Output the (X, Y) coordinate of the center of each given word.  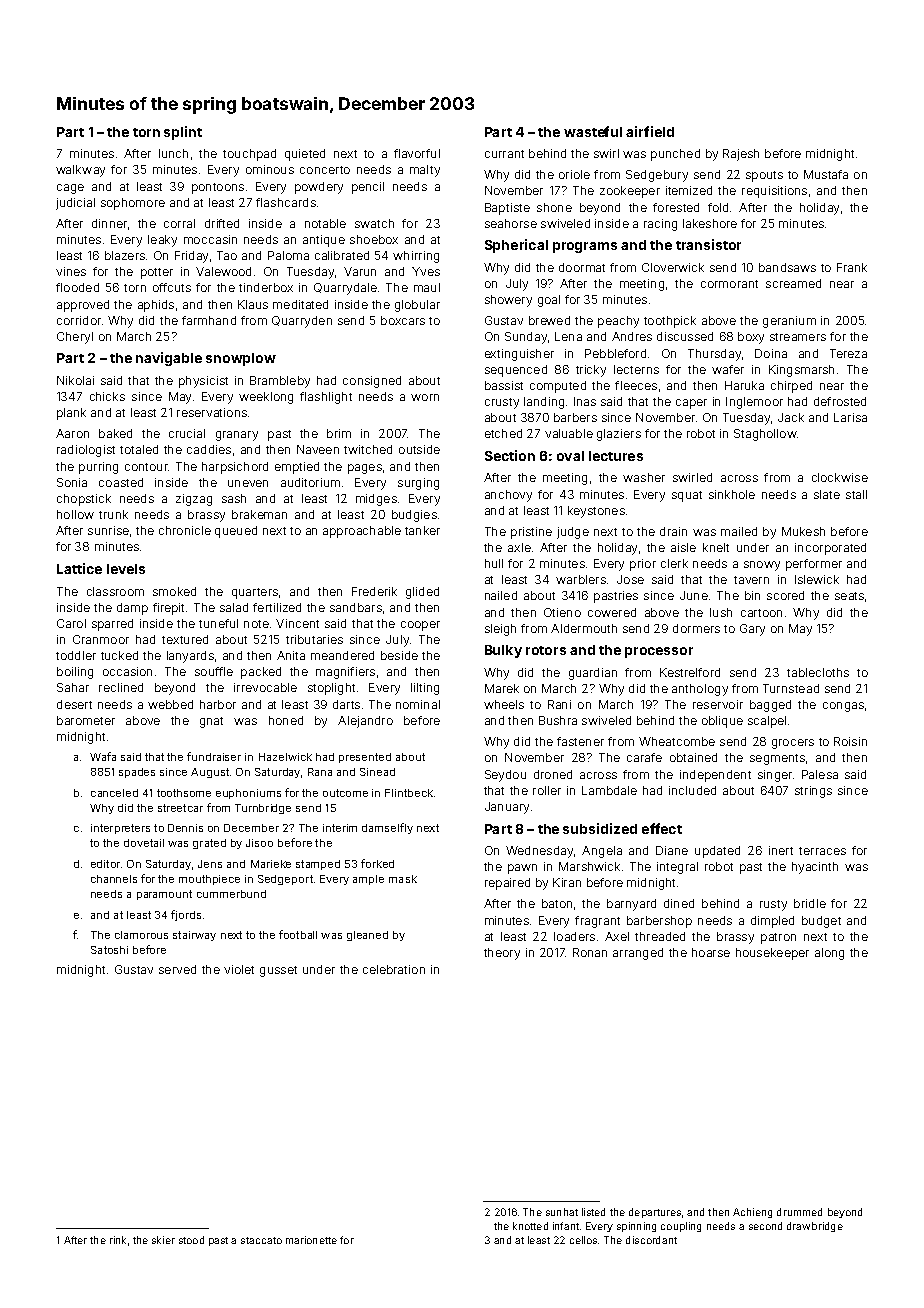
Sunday (526, 338)
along (829, 954)
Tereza (848, 353)
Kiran (567, 882)
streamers (798, 337)
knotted (530, 1226)
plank (71, 414)
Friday (191, 257)
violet (239, 969)
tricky (591, 371)
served (177, 969)
